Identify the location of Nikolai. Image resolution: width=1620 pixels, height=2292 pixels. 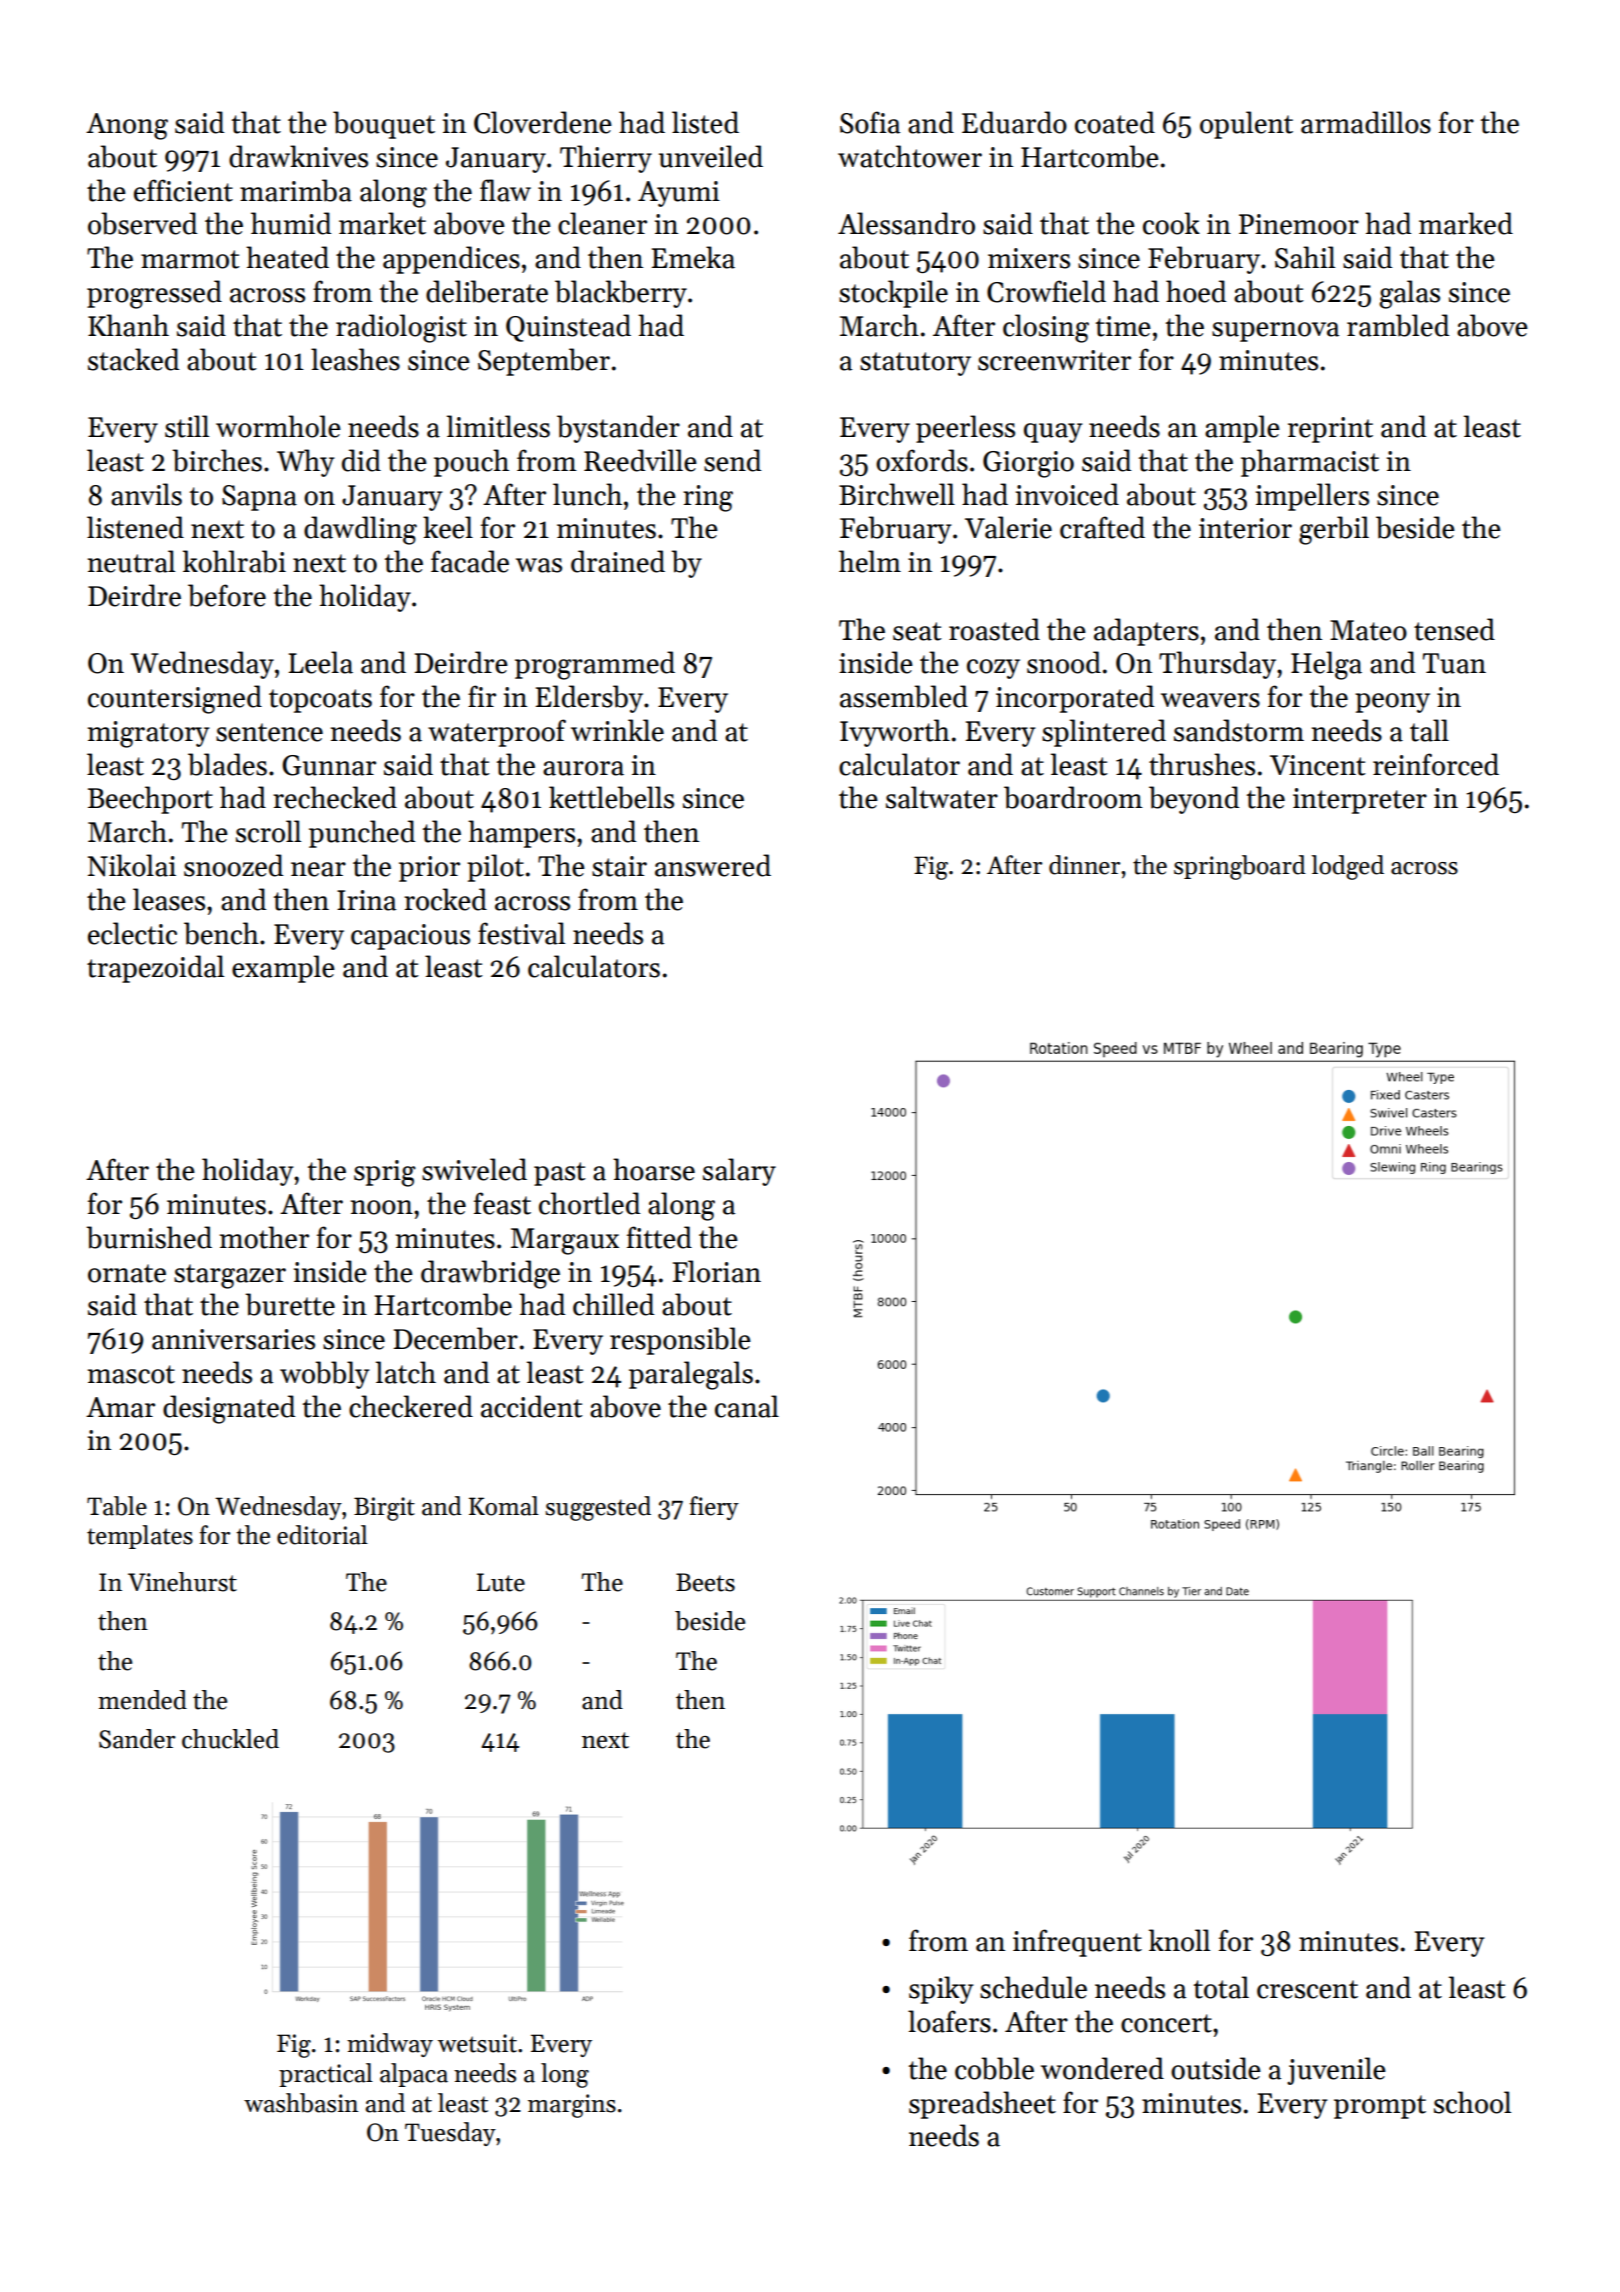
(132, 865).
